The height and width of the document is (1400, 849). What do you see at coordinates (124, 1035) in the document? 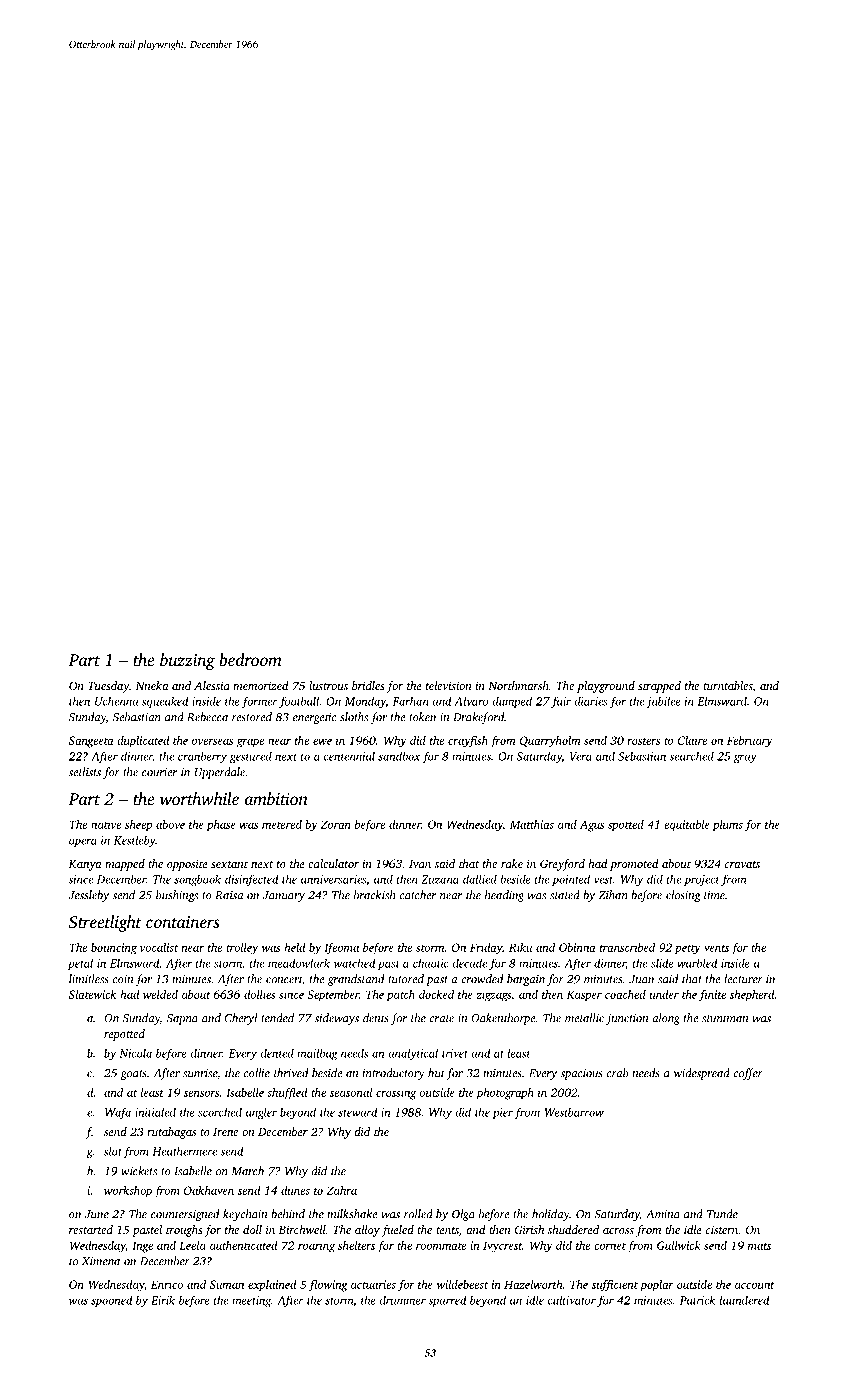
I see `repotted` at bounding box center [124, 1035].
